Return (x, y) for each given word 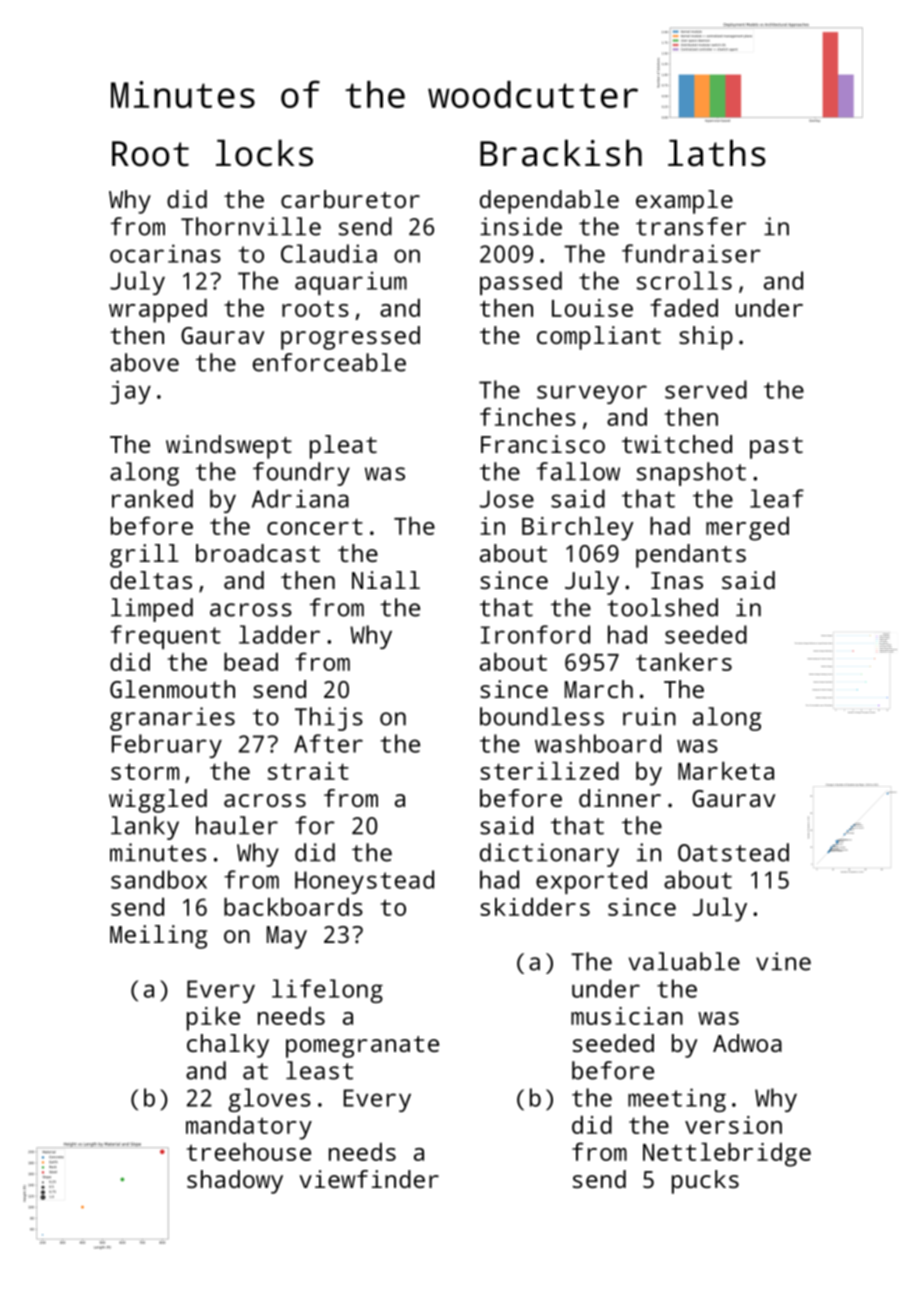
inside (521, 226)
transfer (691, 226)
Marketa (726, 771)
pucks (705, 1182)
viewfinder (369, 1179)
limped (152, 610)
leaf (777, 498)
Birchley (578, 529)
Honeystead (364, 882)
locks (264, 153)
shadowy (235, 1182)
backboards (293, 907)
